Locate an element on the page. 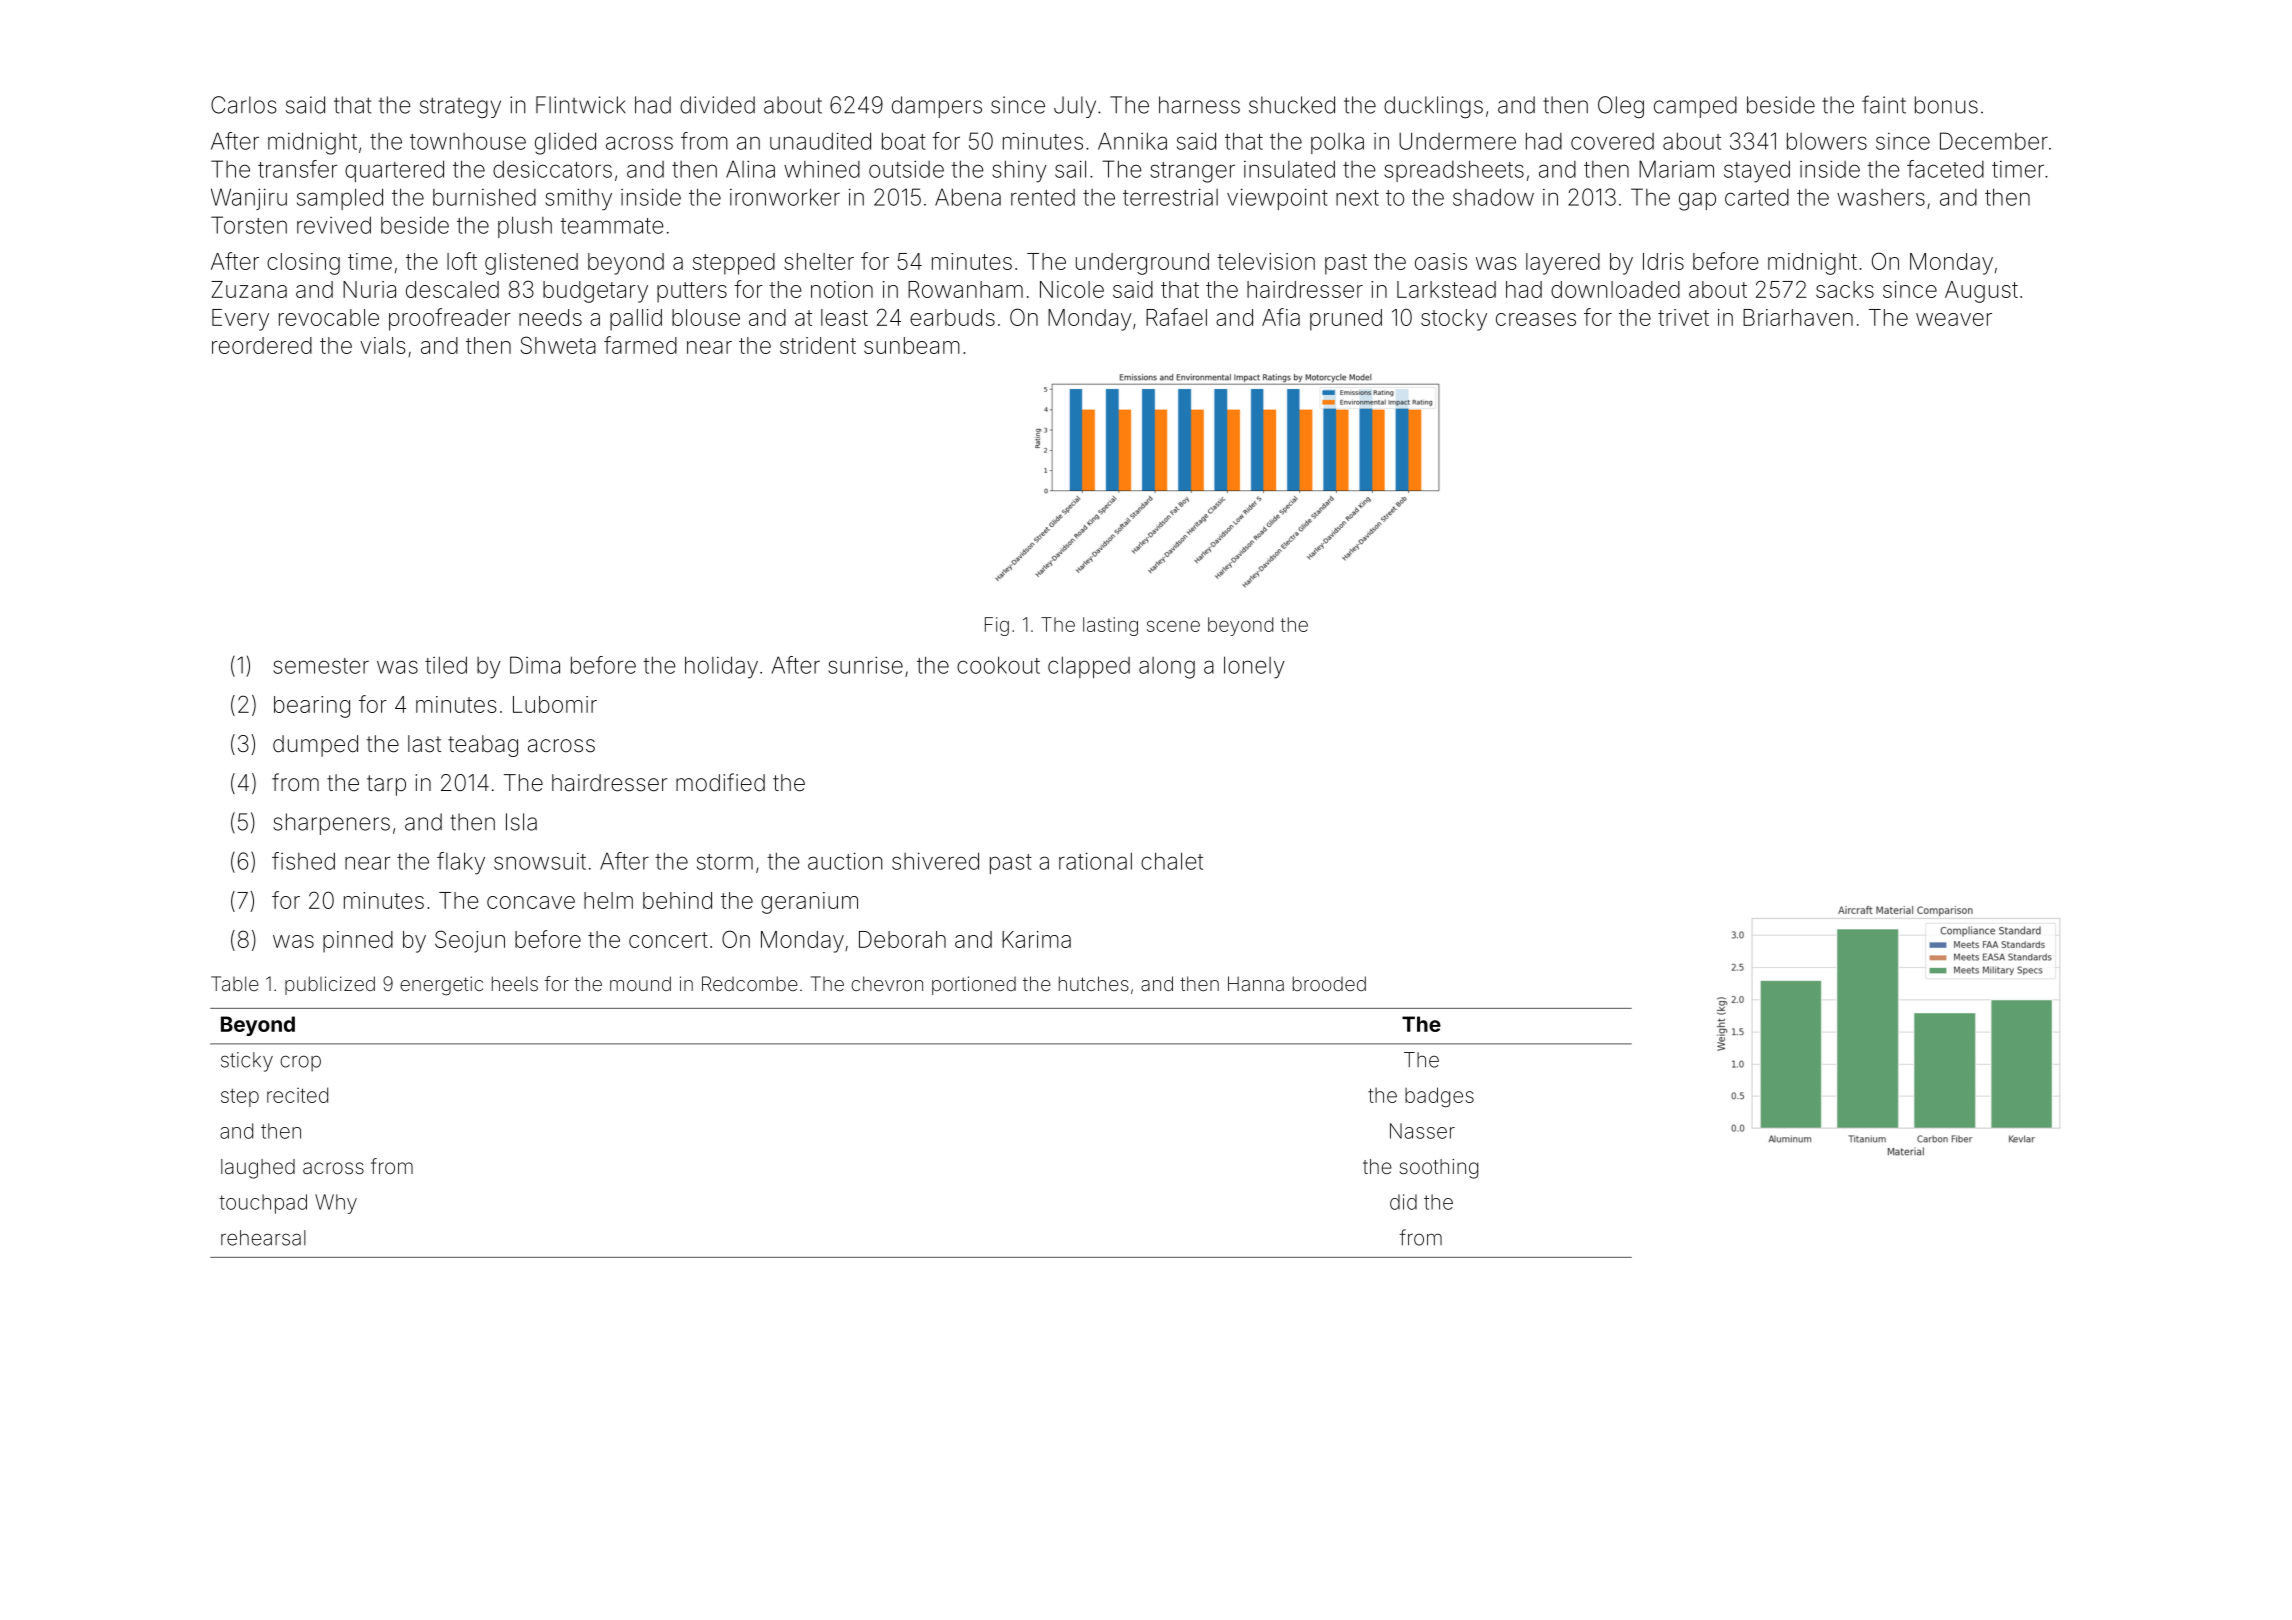 This document has height=1620, width=2292. cookout is located at coordinates (998, 665).
